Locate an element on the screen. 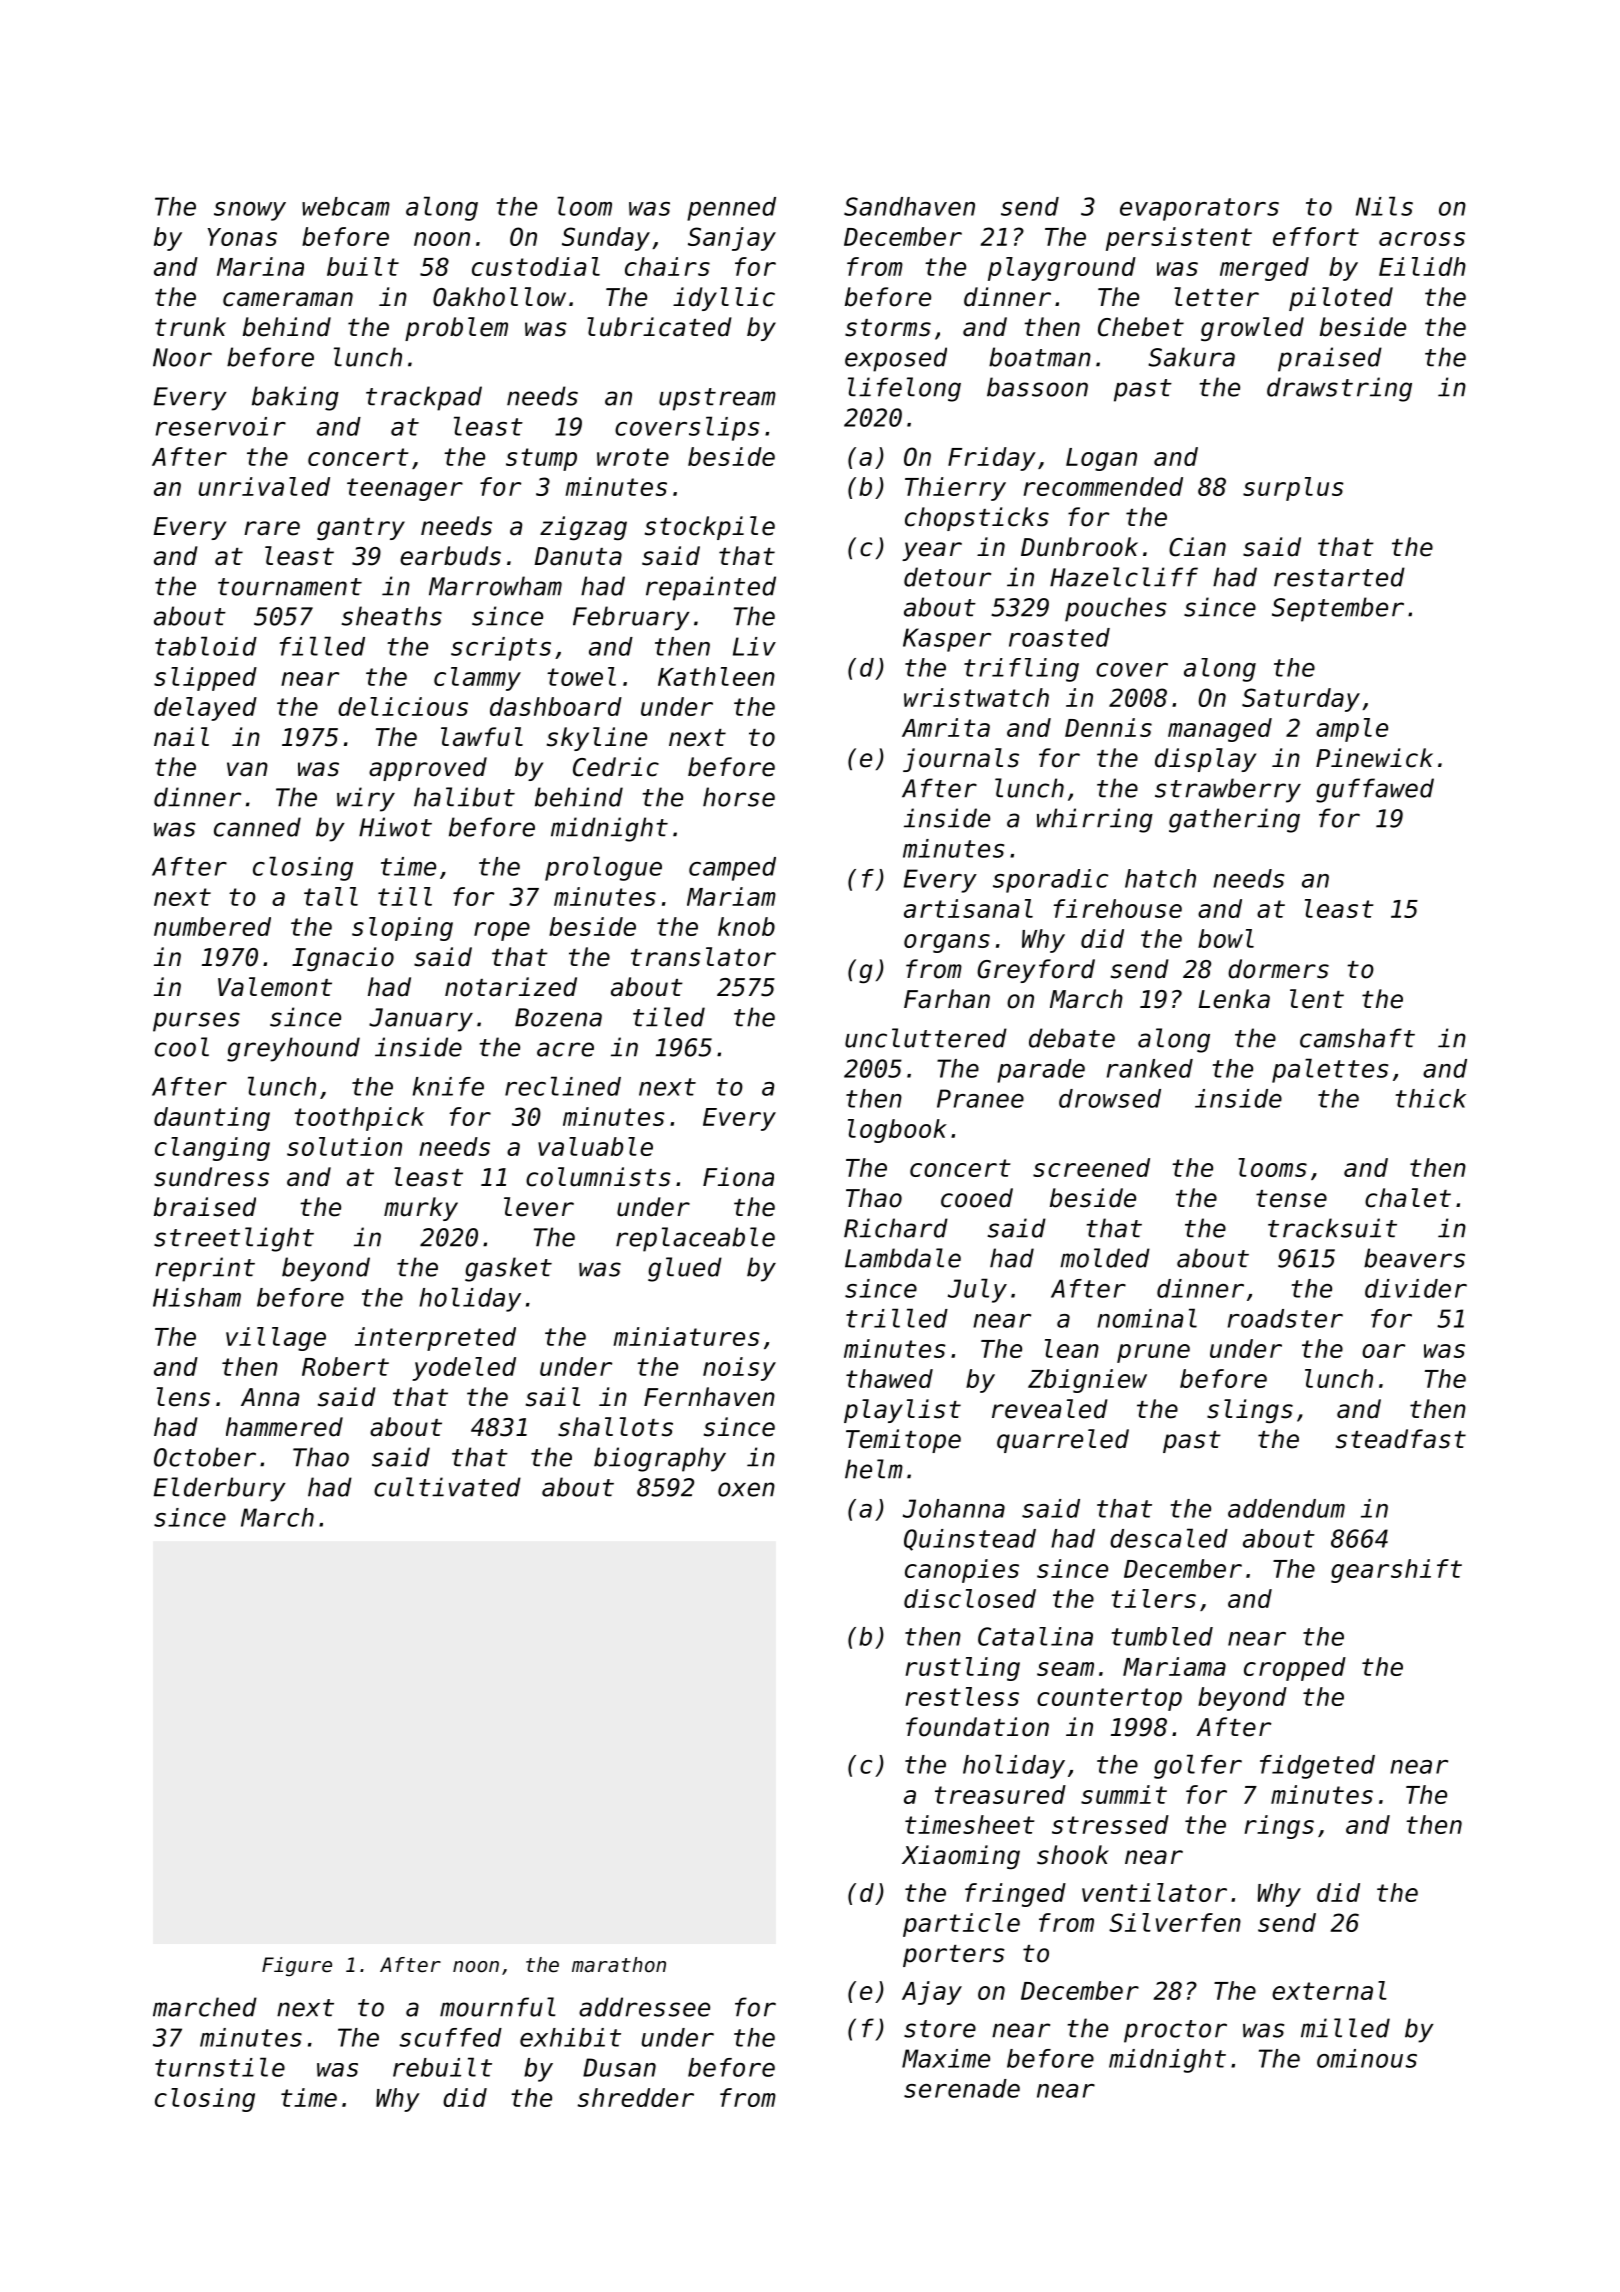  Elderbury is located at coordinates (220, 1489).
